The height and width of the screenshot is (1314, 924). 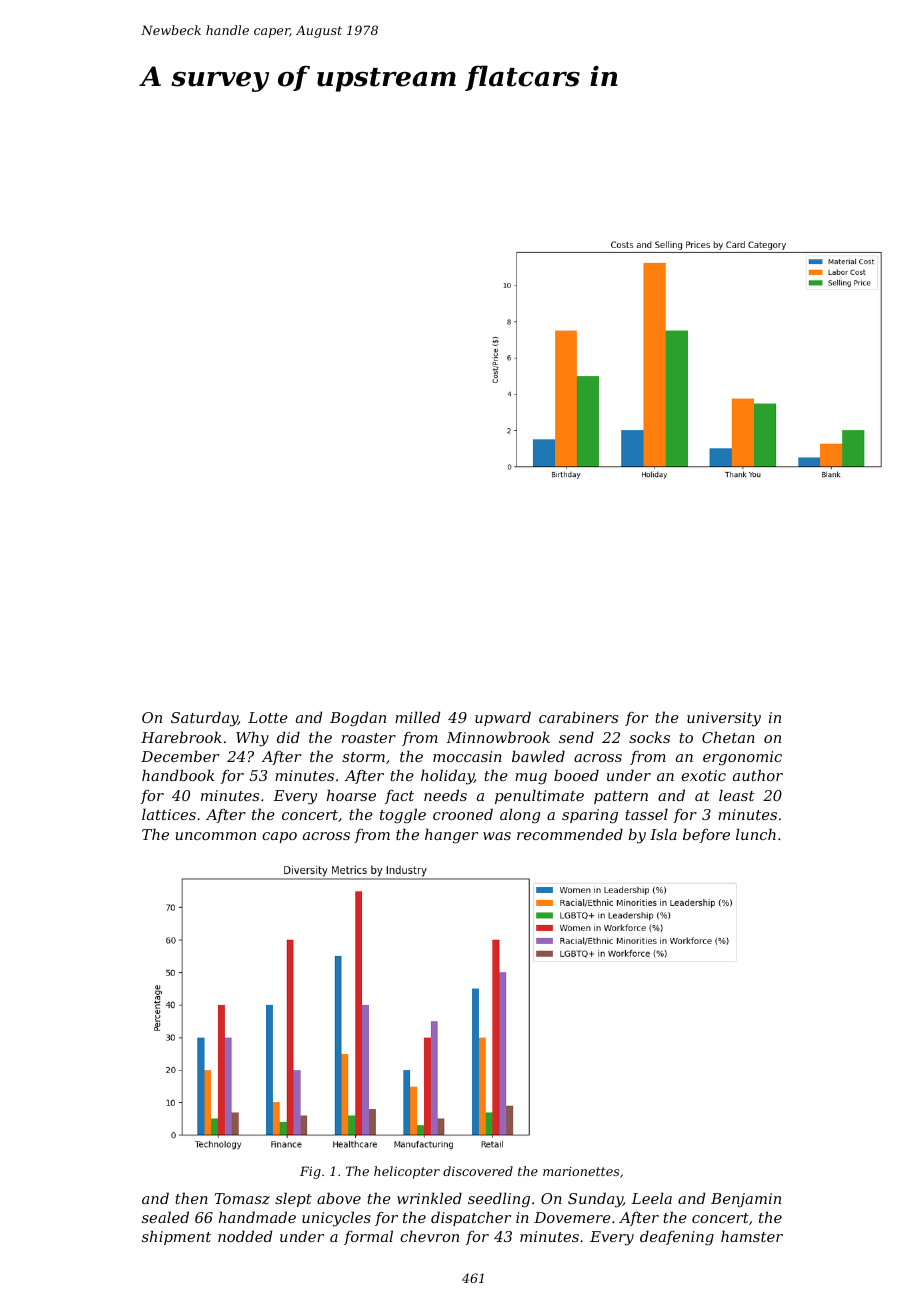 I want to click on lunch, so click(x=756, y=834).
